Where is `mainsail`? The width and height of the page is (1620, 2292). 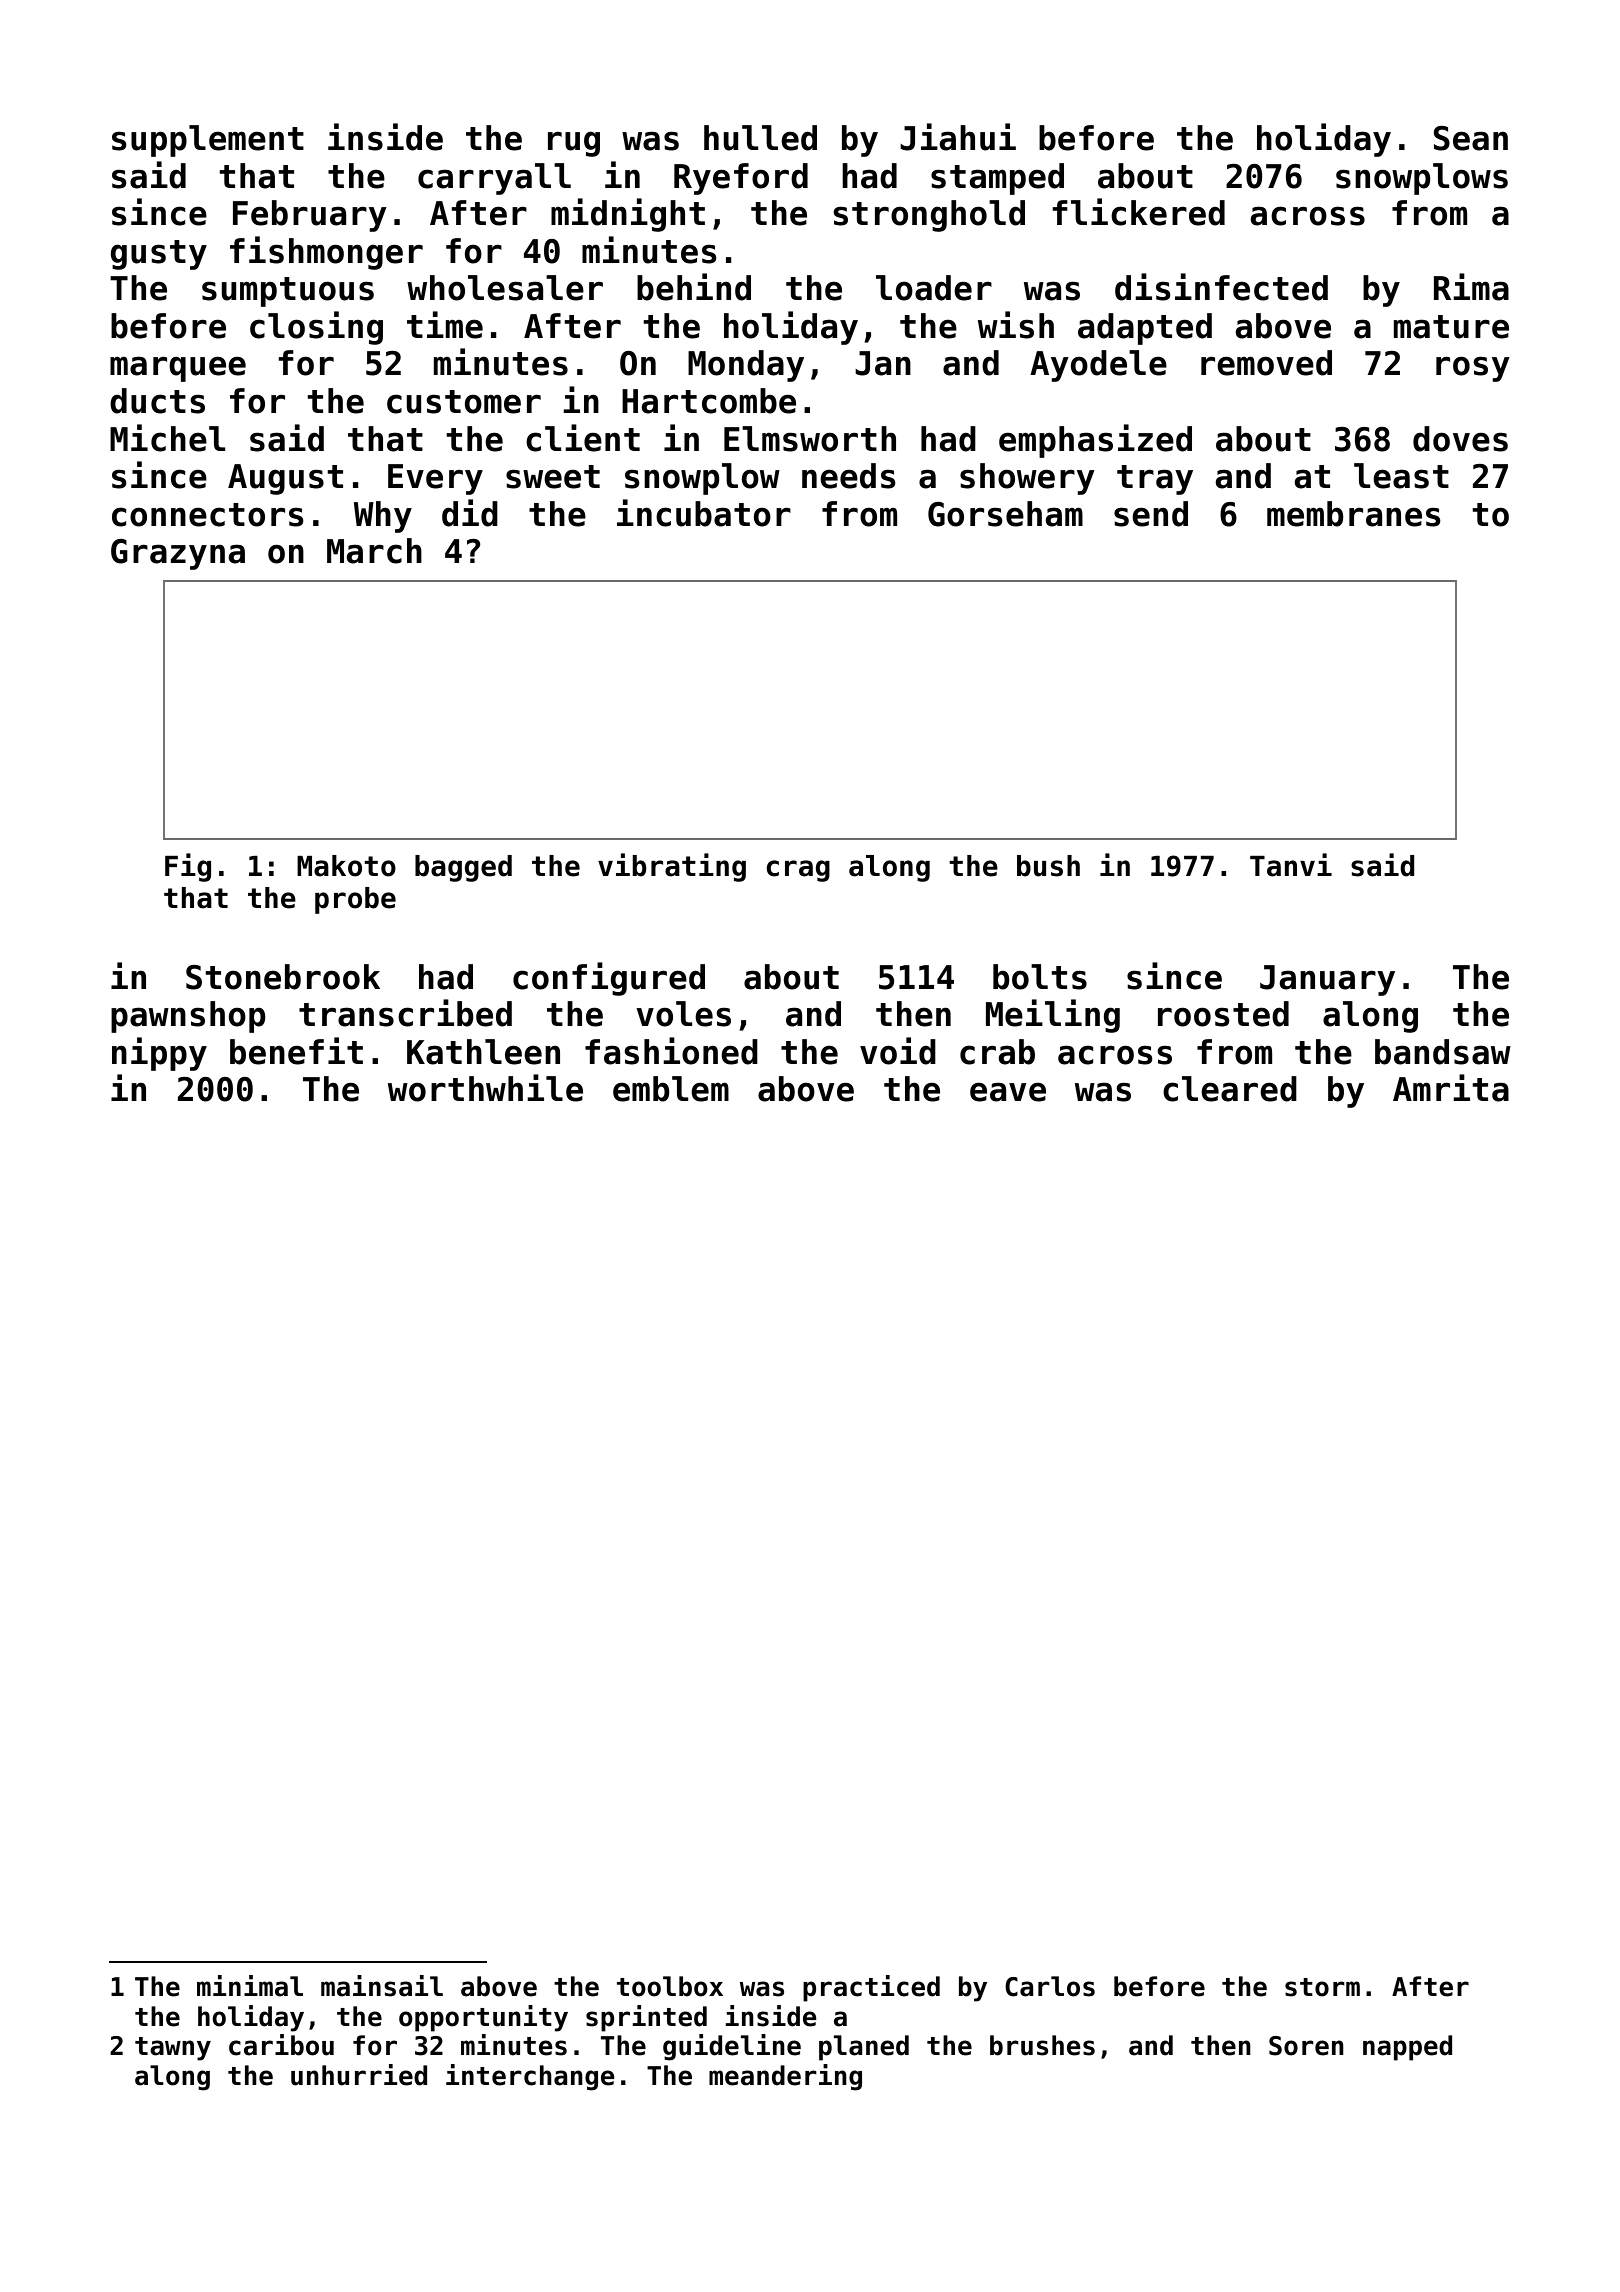 mainsail is located at coordinates (382, 1986).
